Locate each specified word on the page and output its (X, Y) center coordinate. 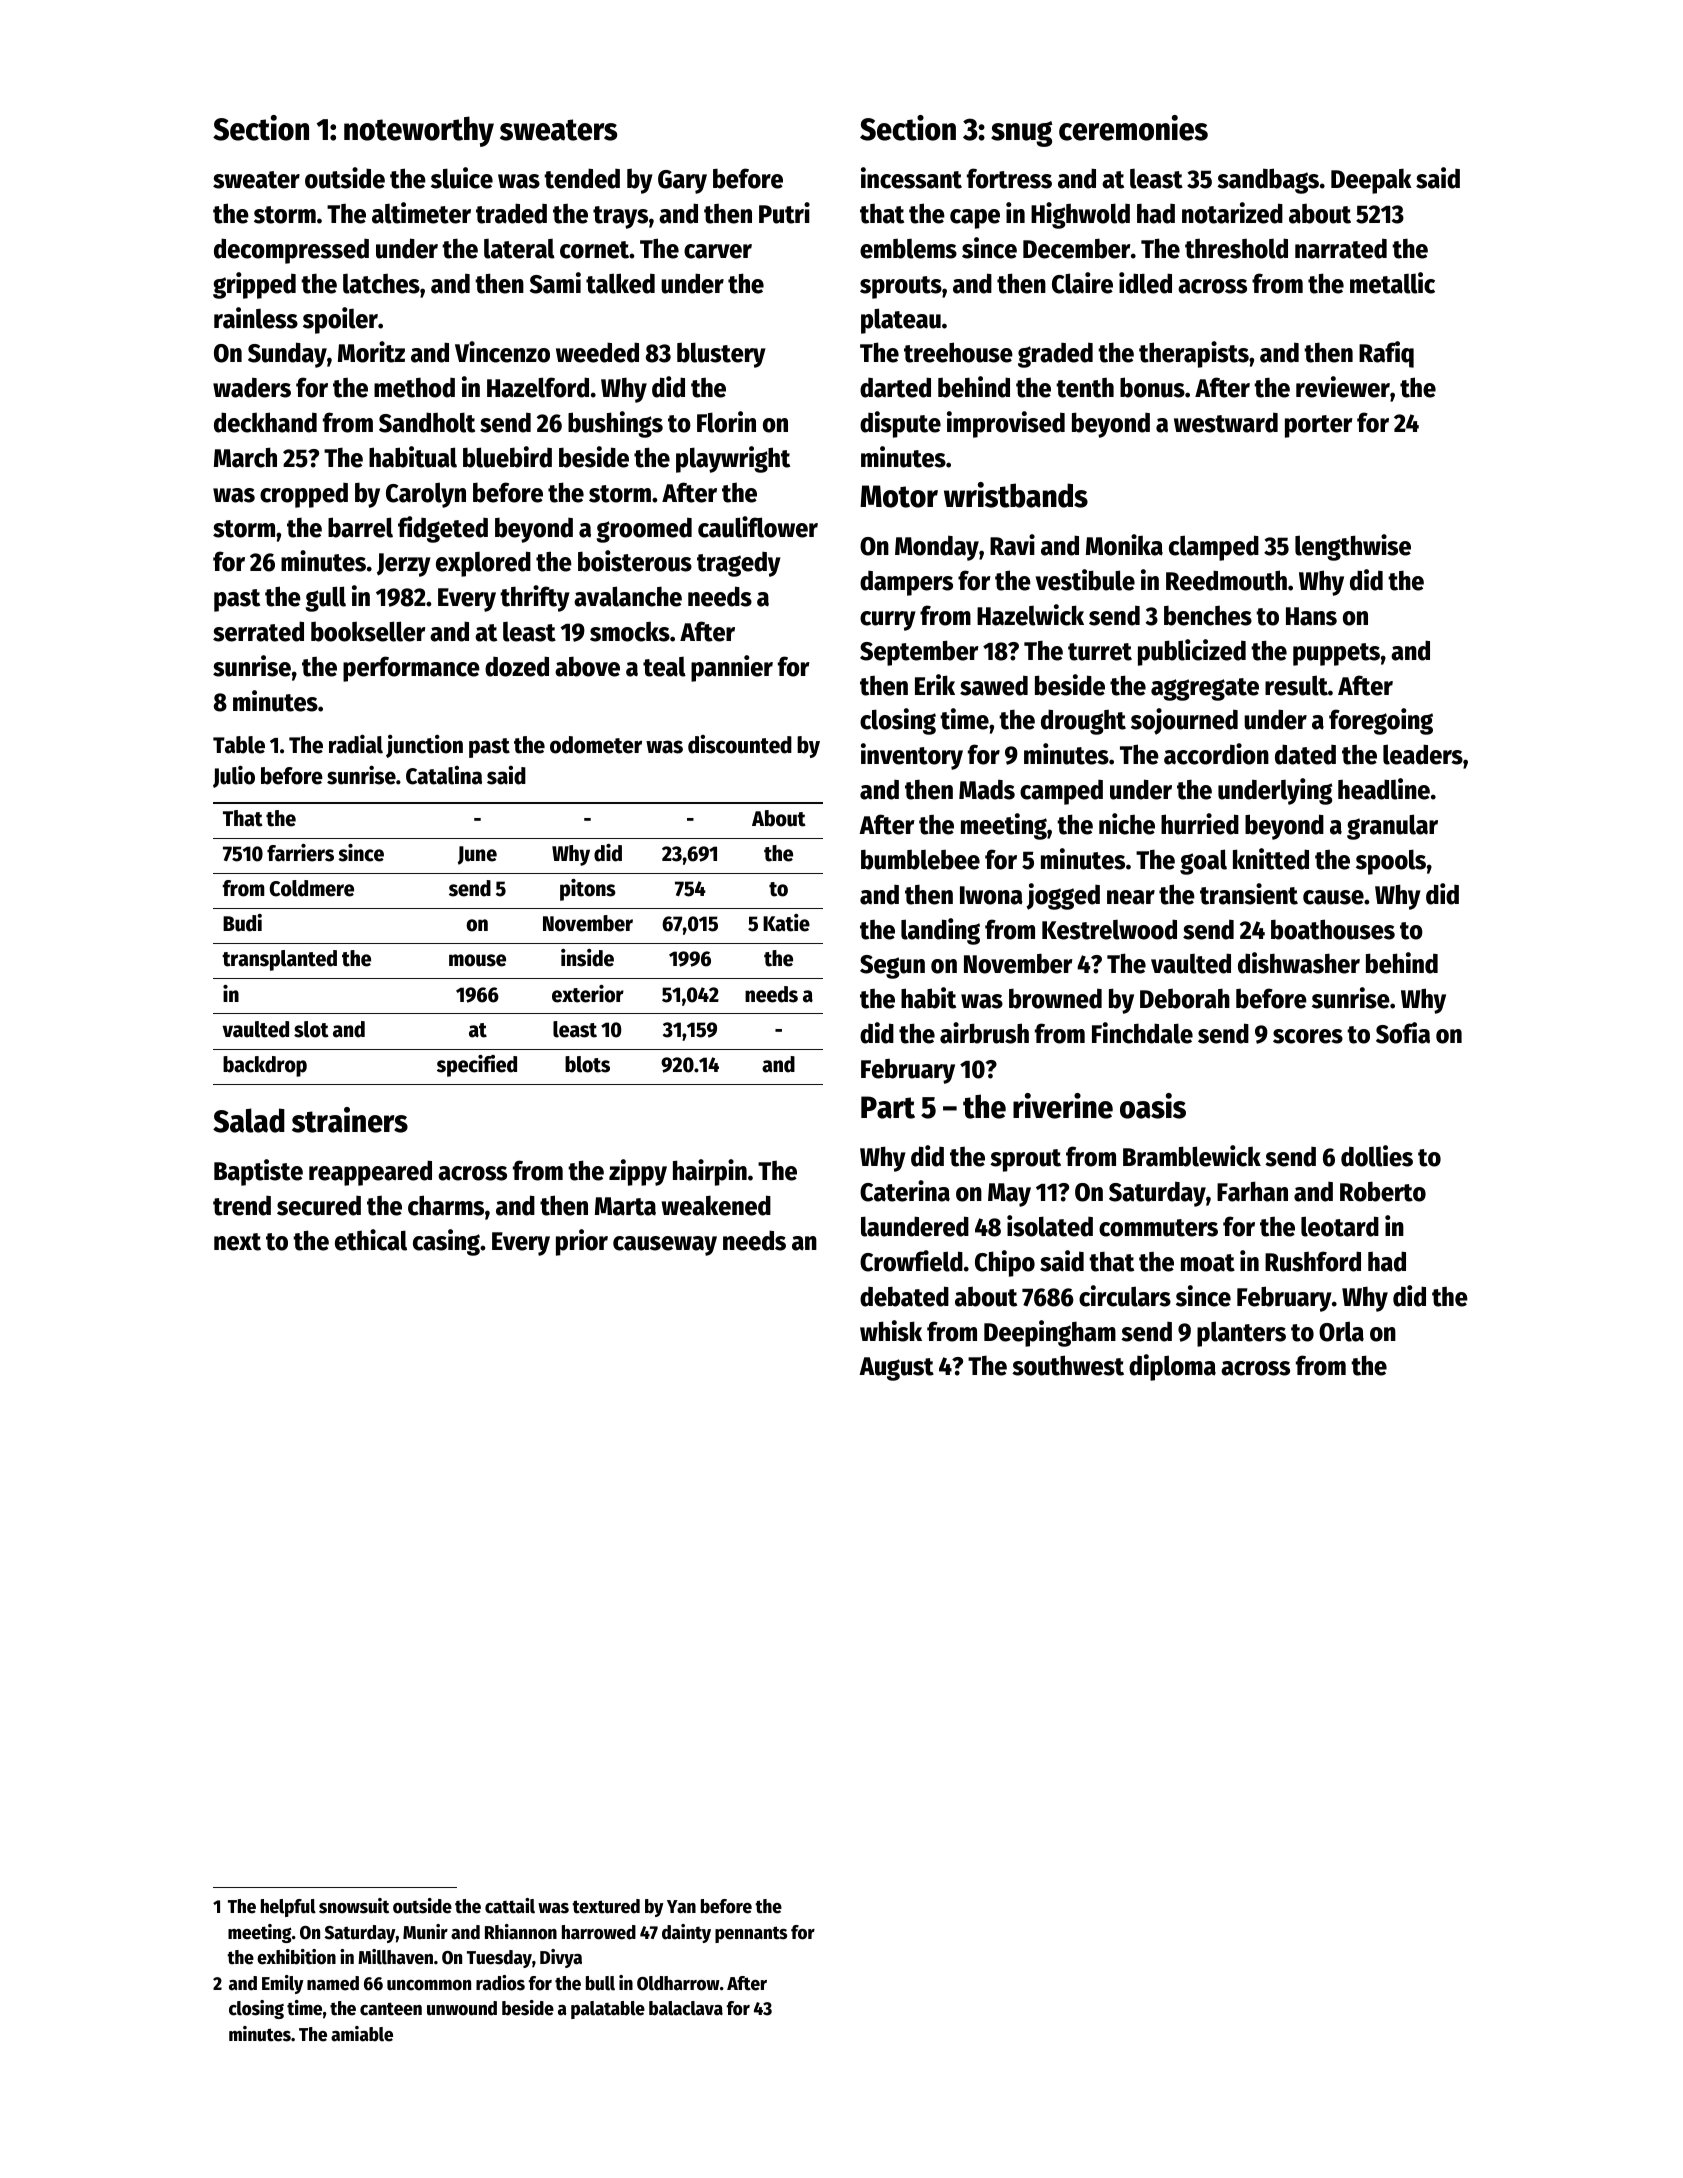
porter (1319, 426)
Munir (425, 1932)
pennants (751, 1934)
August (896, 1369)
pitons (588, 890)
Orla (1341, 1331)
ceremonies (1133, 128)
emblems (908, 249)
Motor (899, 496)
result (1296, 685)
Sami (555, 283)
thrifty (535, 598)
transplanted (279, 960)
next (237, 1242)
